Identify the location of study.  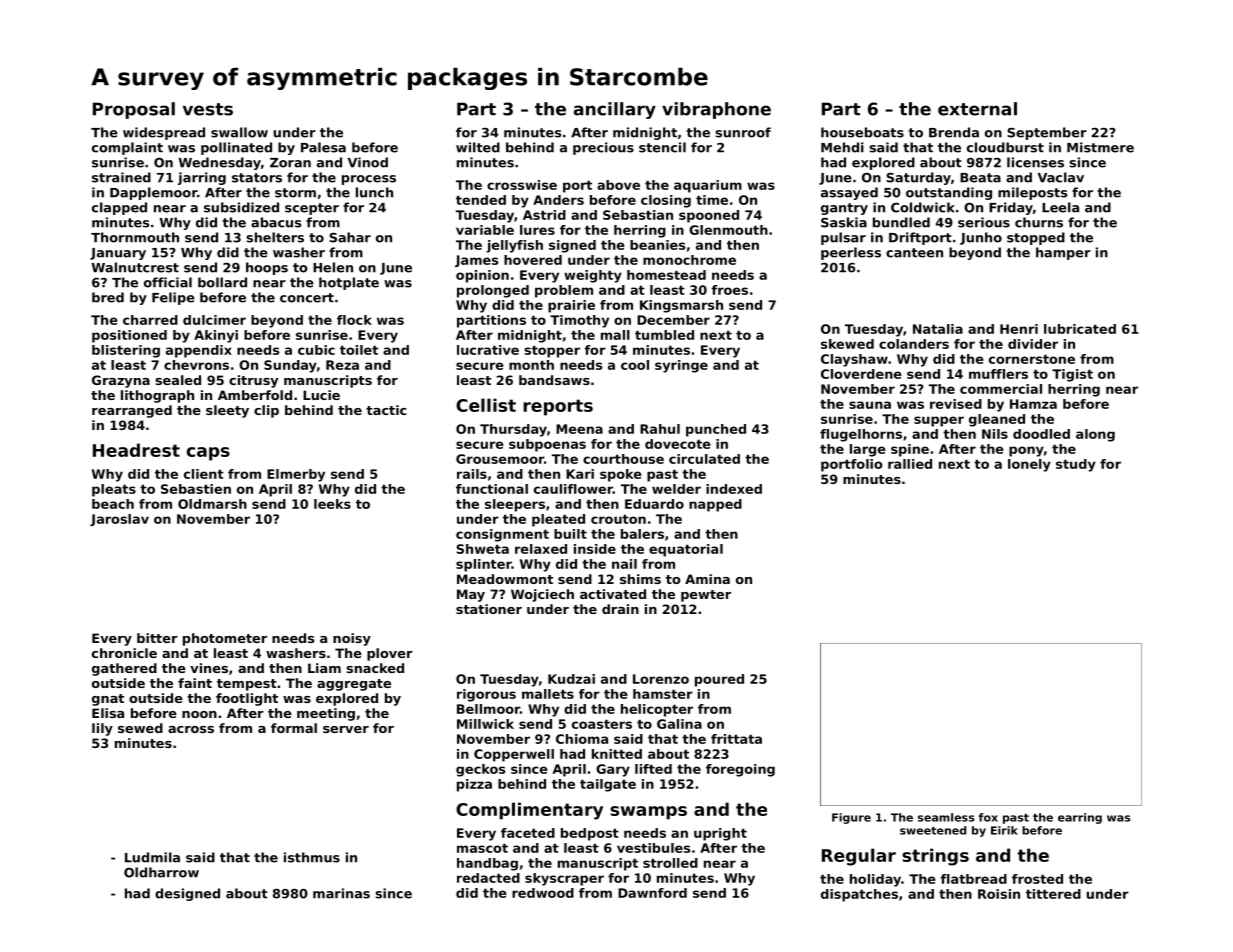
(1076, 465).
